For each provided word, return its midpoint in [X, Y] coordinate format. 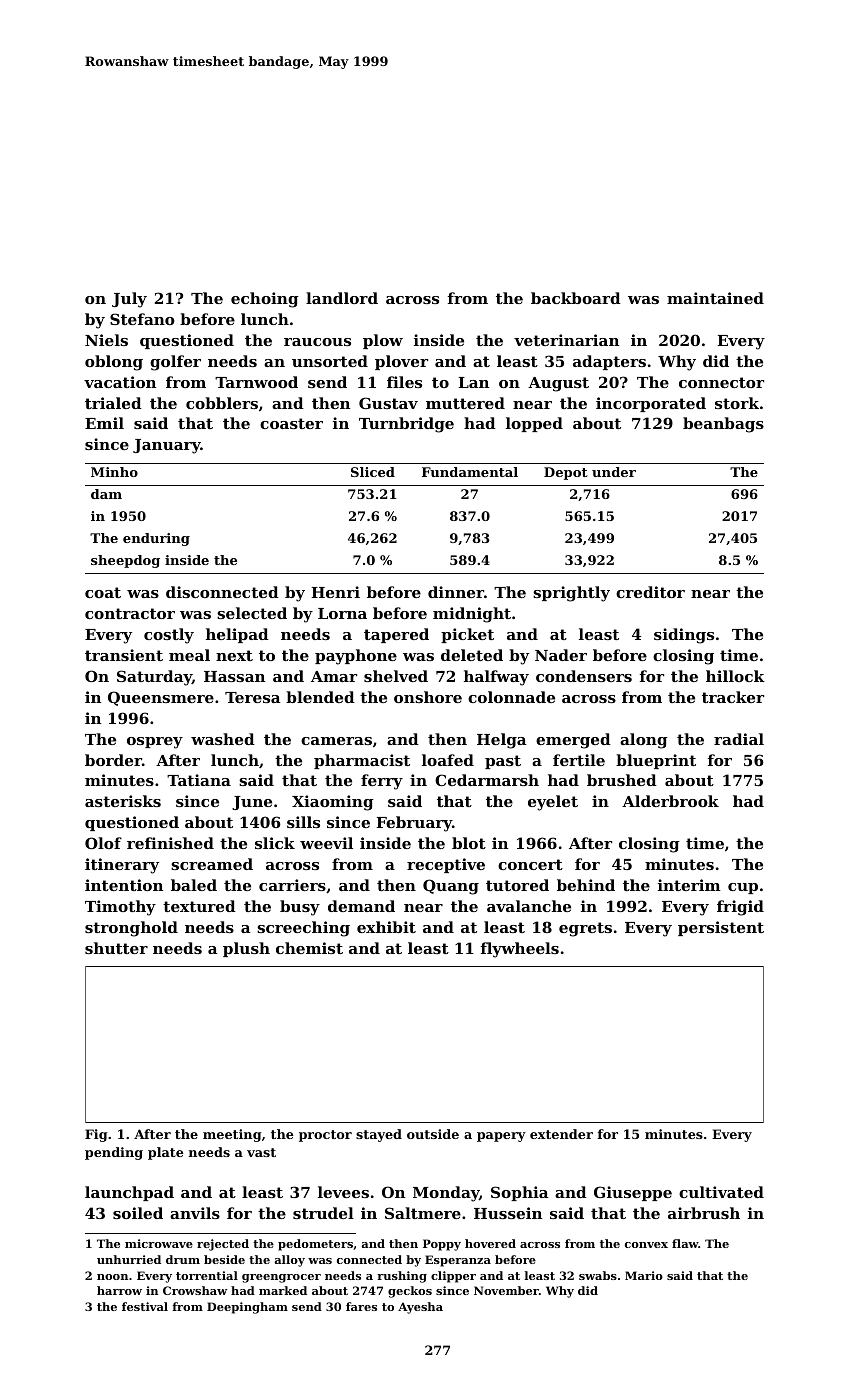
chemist [309, 948]
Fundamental [470, 472]
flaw [685, 1243]
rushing [402, 1277]
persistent [721, 928]
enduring [156, 539]
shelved [396, 676]
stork [737, 403]
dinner [456, 592]
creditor [650, 592]
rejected [223, 1245]
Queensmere [161, 698]
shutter [116, 948]
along [644, 741]
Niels [106, 340]
